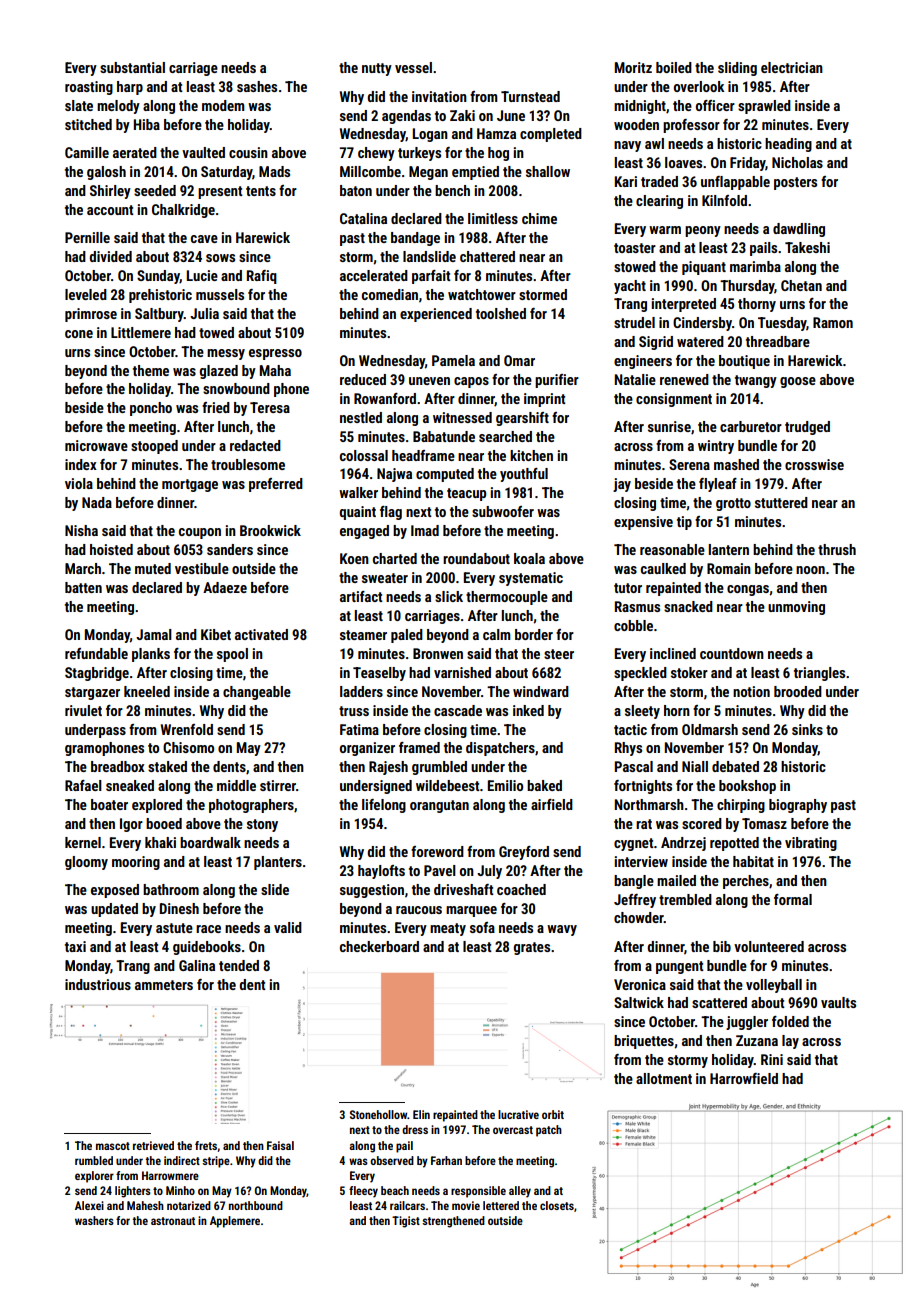 This screenshot has width=924, height=1308. What do you see at coordinates (173, 1221) in the screenshot?
I see `astronaut` at bounding box center [173, 1221].
